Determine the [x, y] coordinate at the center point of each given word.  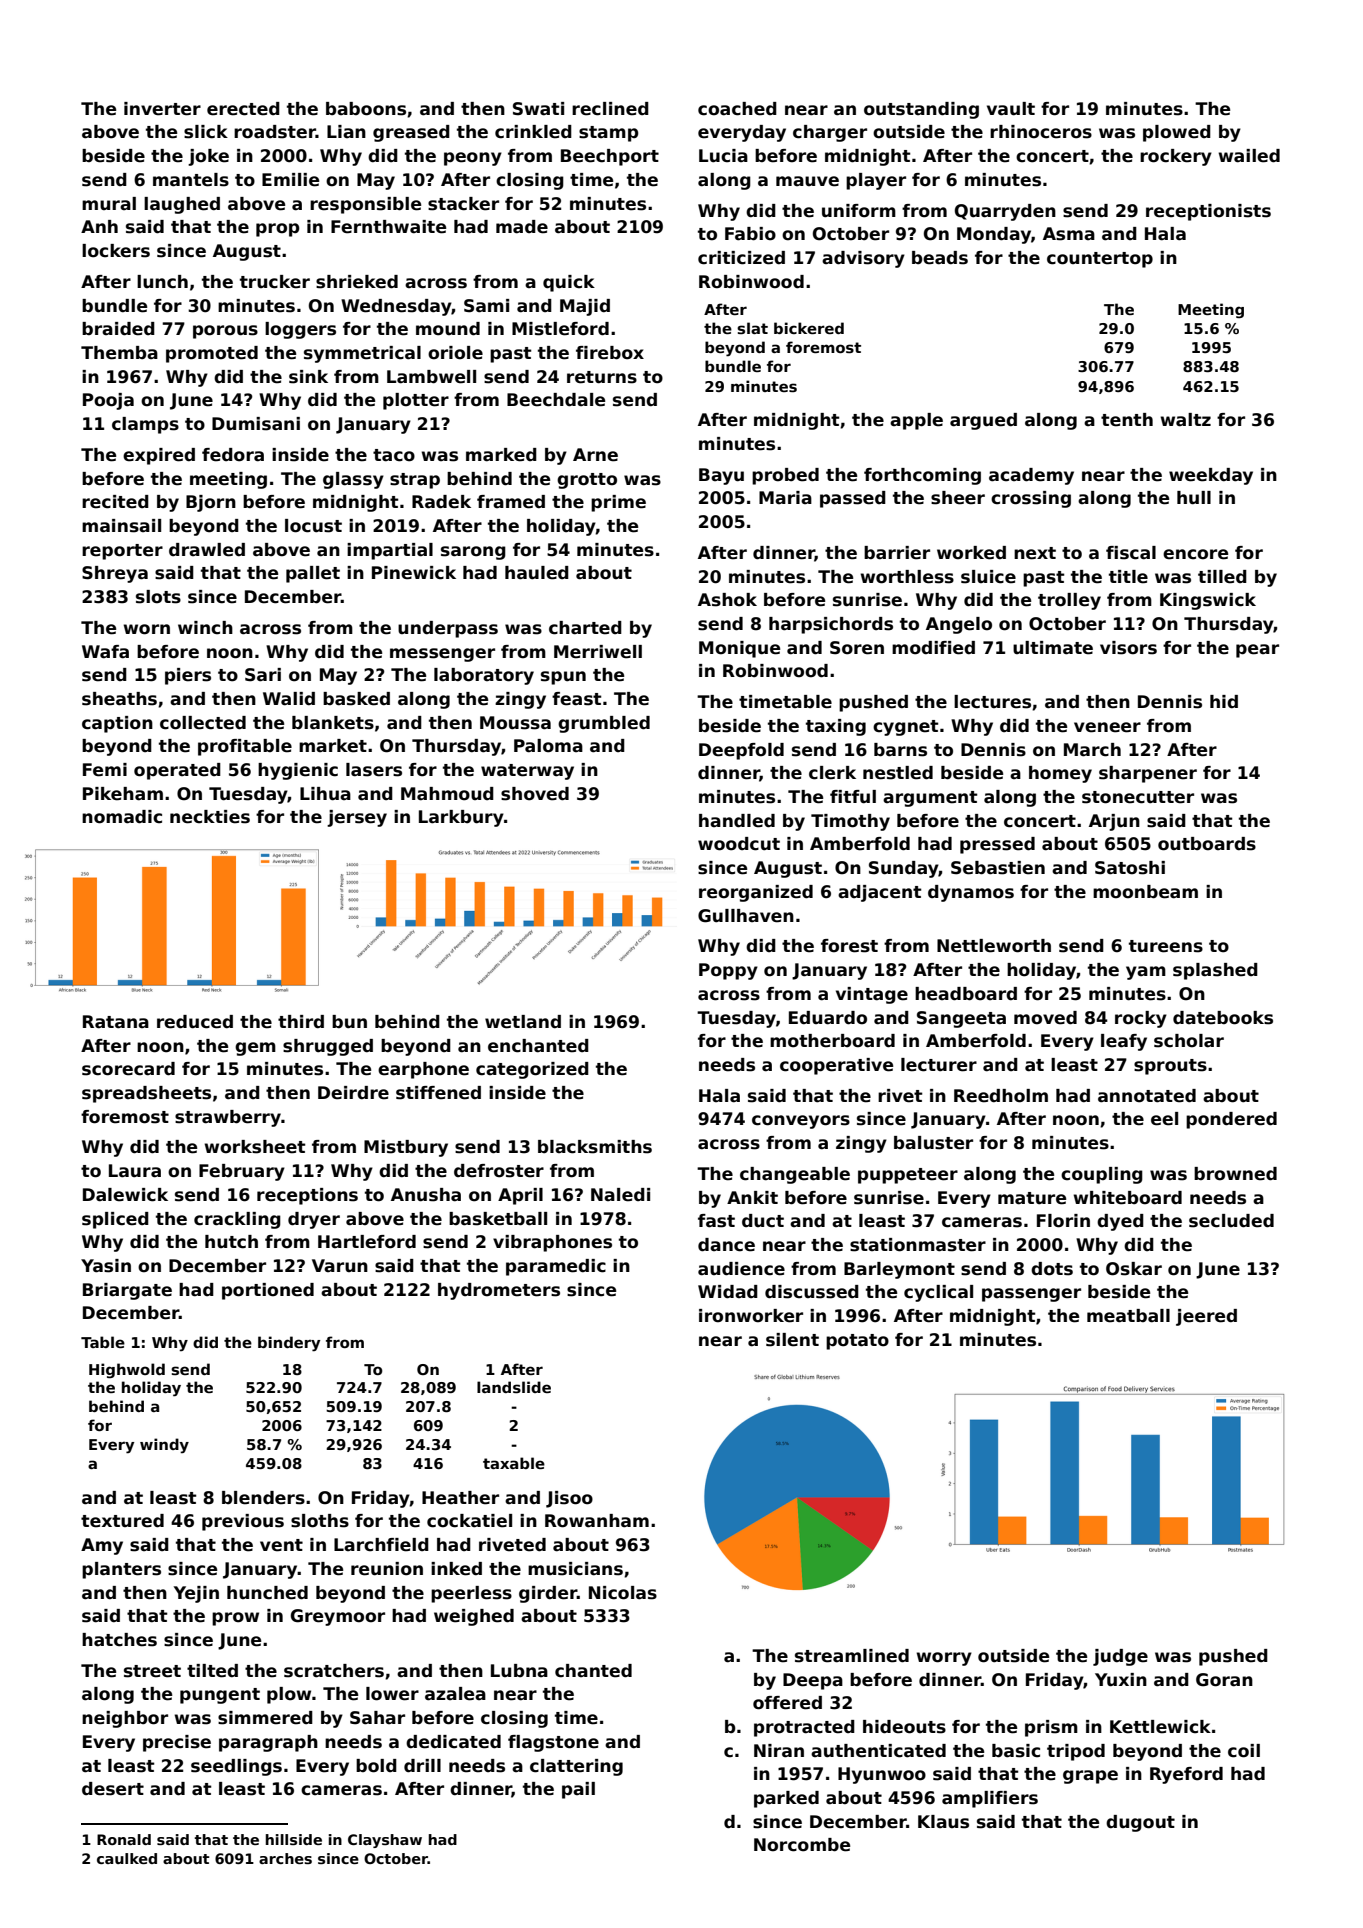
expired [159, 456]
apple [916, 421]
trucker [275, 282]
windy [164, 1445]
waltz [1185, 420]
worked [971, 553]
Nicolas [623, 1593]
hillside [294, 1839]
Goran [1224, 1680]
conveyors [801, 1122]
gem [255, 1049]
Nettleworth [994, 946]
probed [785, 476]
